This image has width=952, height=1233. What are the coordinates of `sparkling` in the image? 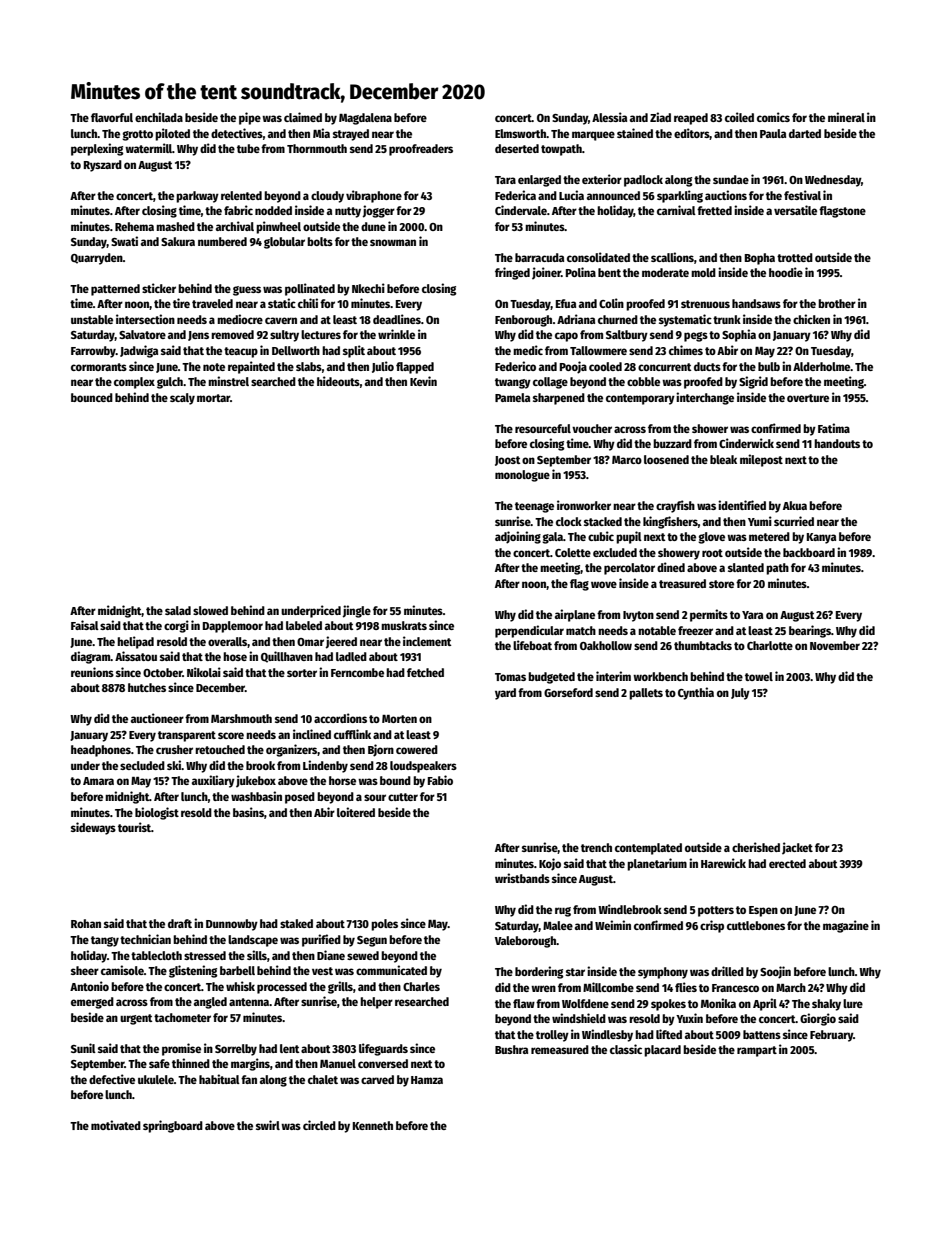 It's located at (680, 196).
